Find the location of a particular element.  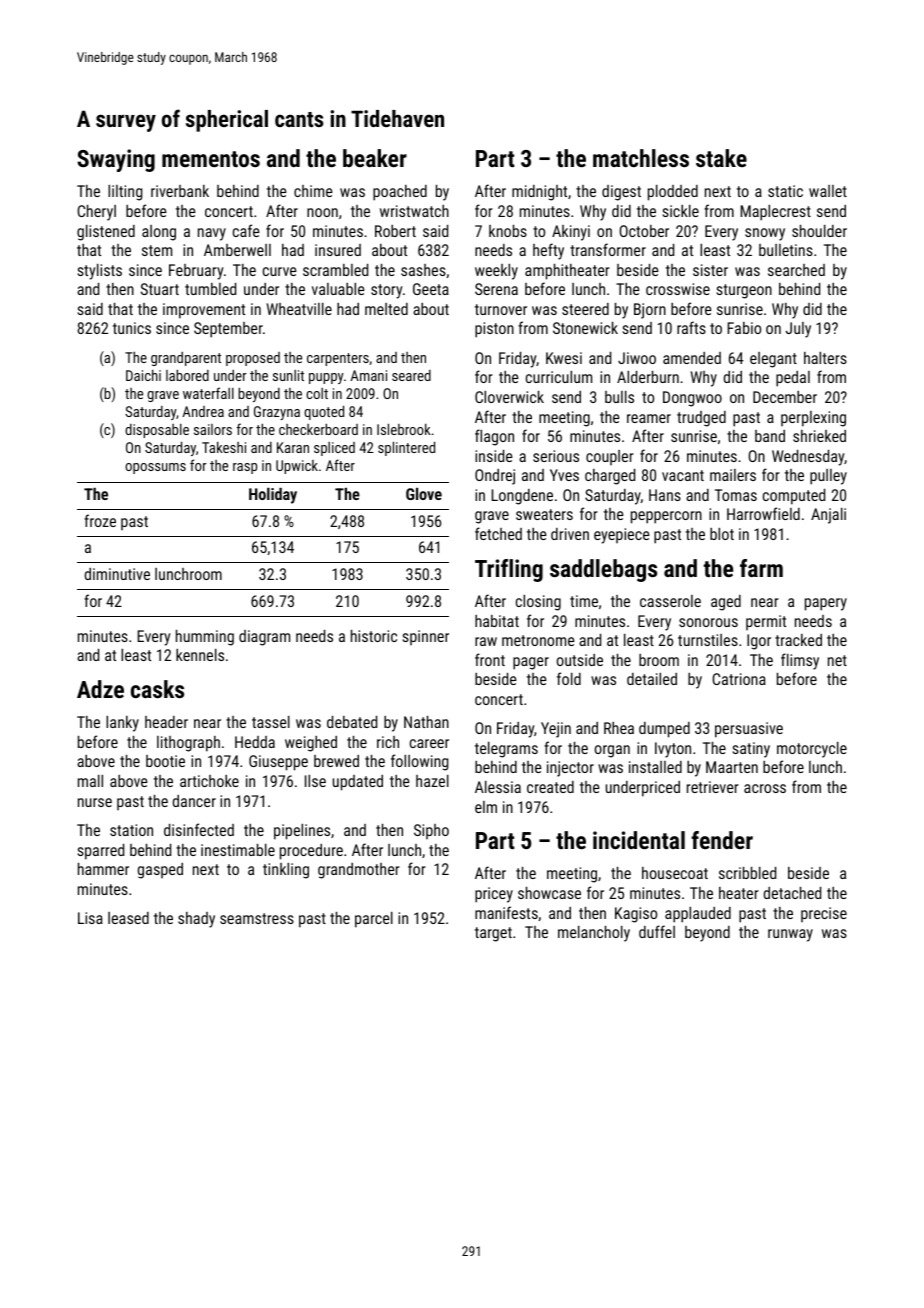

target is located at coordinates (493, 934).
